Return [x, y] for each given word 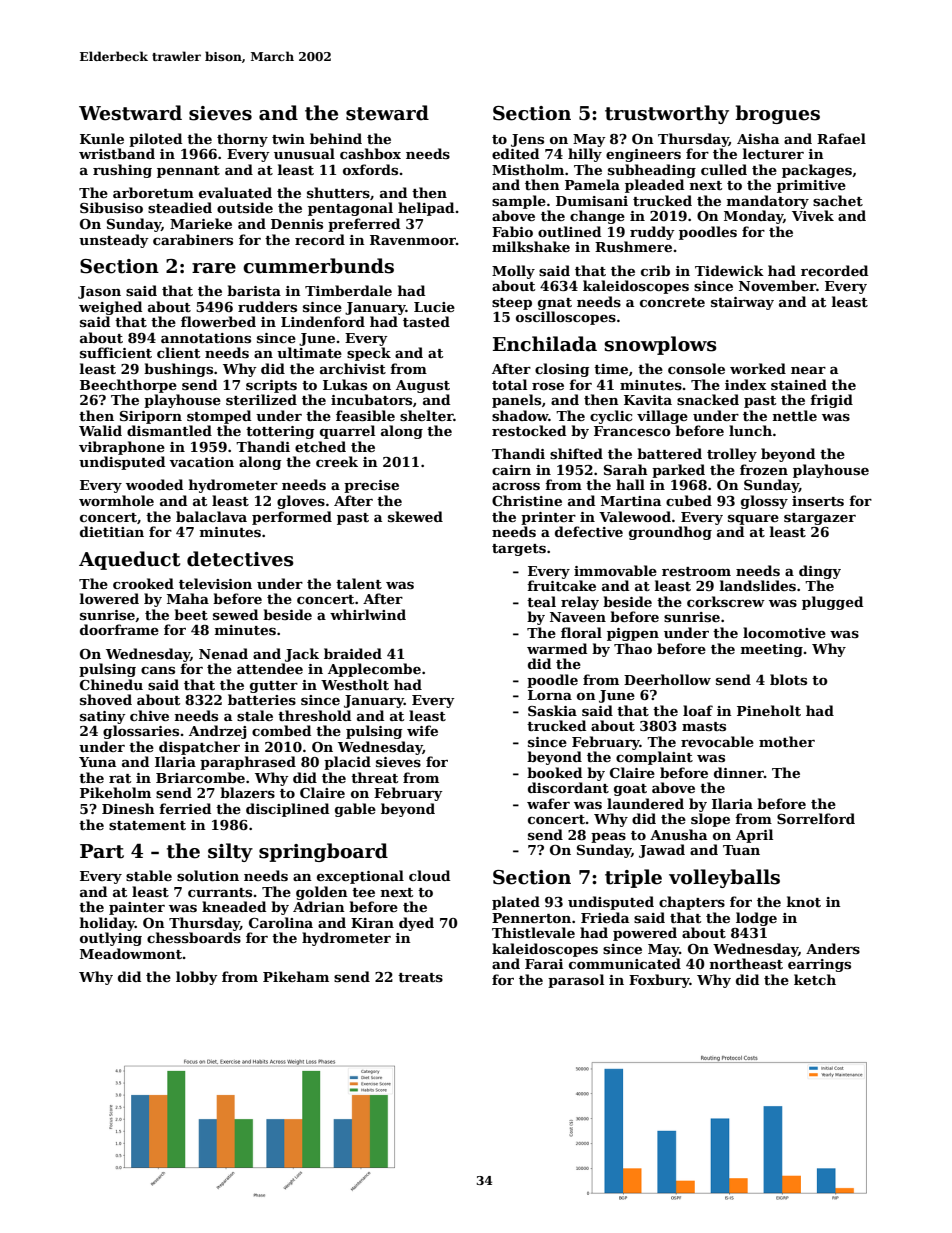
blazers [247, 792]
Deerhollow [667, 679]
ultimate [309, 352]
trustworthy [667, 114]
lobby [197, 978]
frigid [831, 401]
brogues [777, 114]
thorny [242, 140]
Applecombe [374, 670]
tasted [426, 321]
